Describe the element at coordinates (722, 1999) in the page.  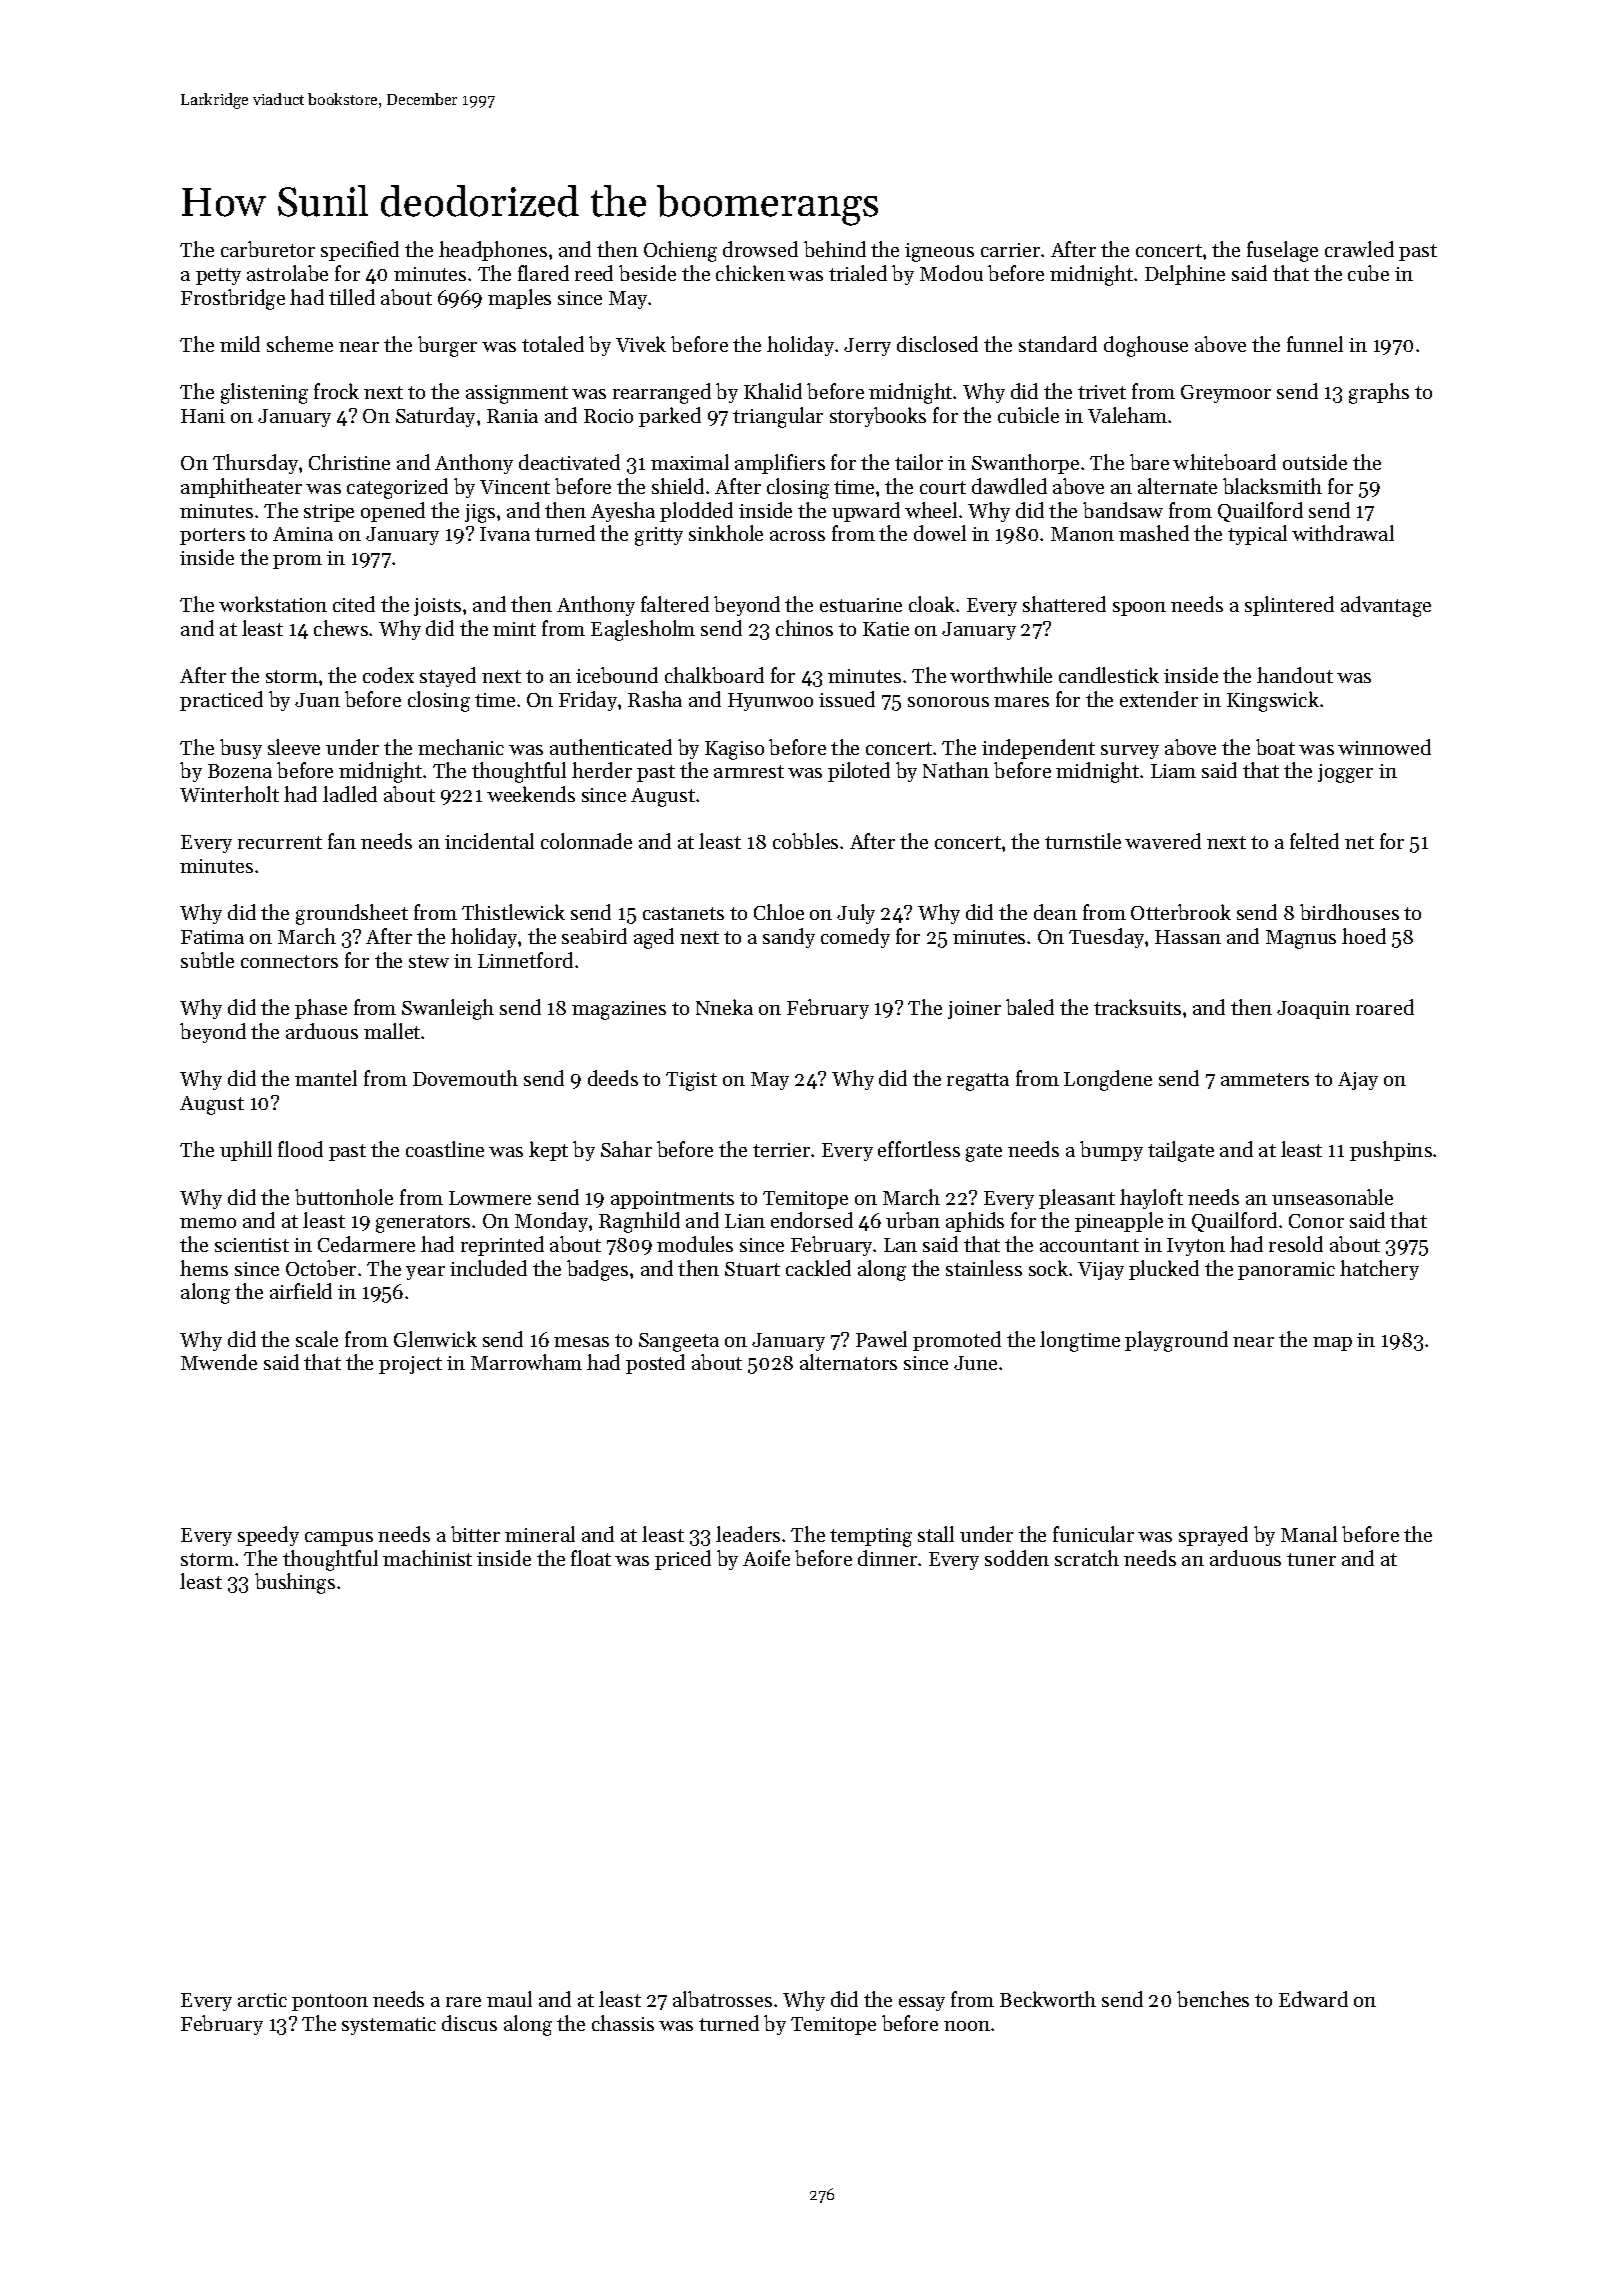
I see `albatrosses` at that location.
